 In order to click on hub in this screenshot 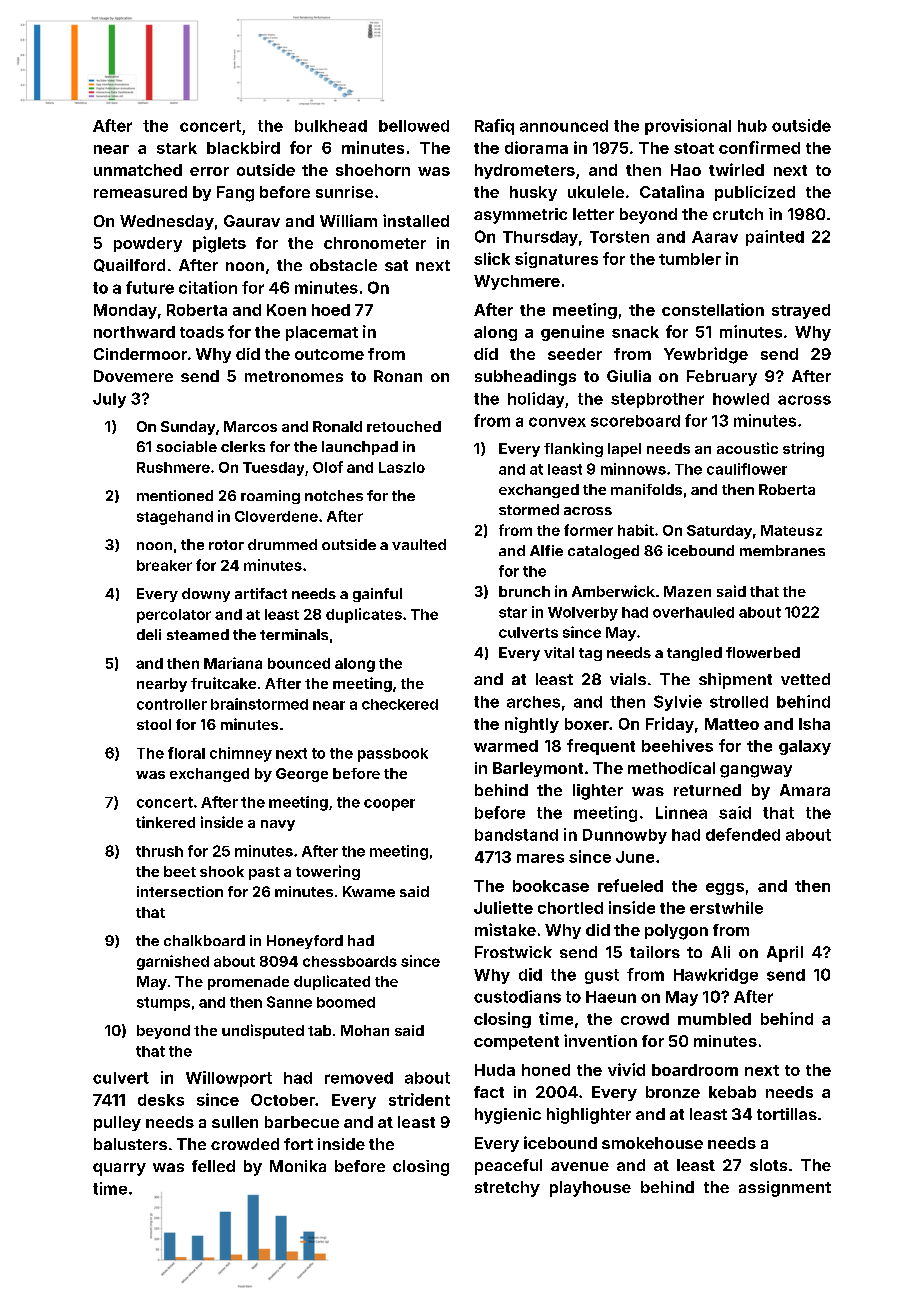, I will do `click(752, 126)`.
